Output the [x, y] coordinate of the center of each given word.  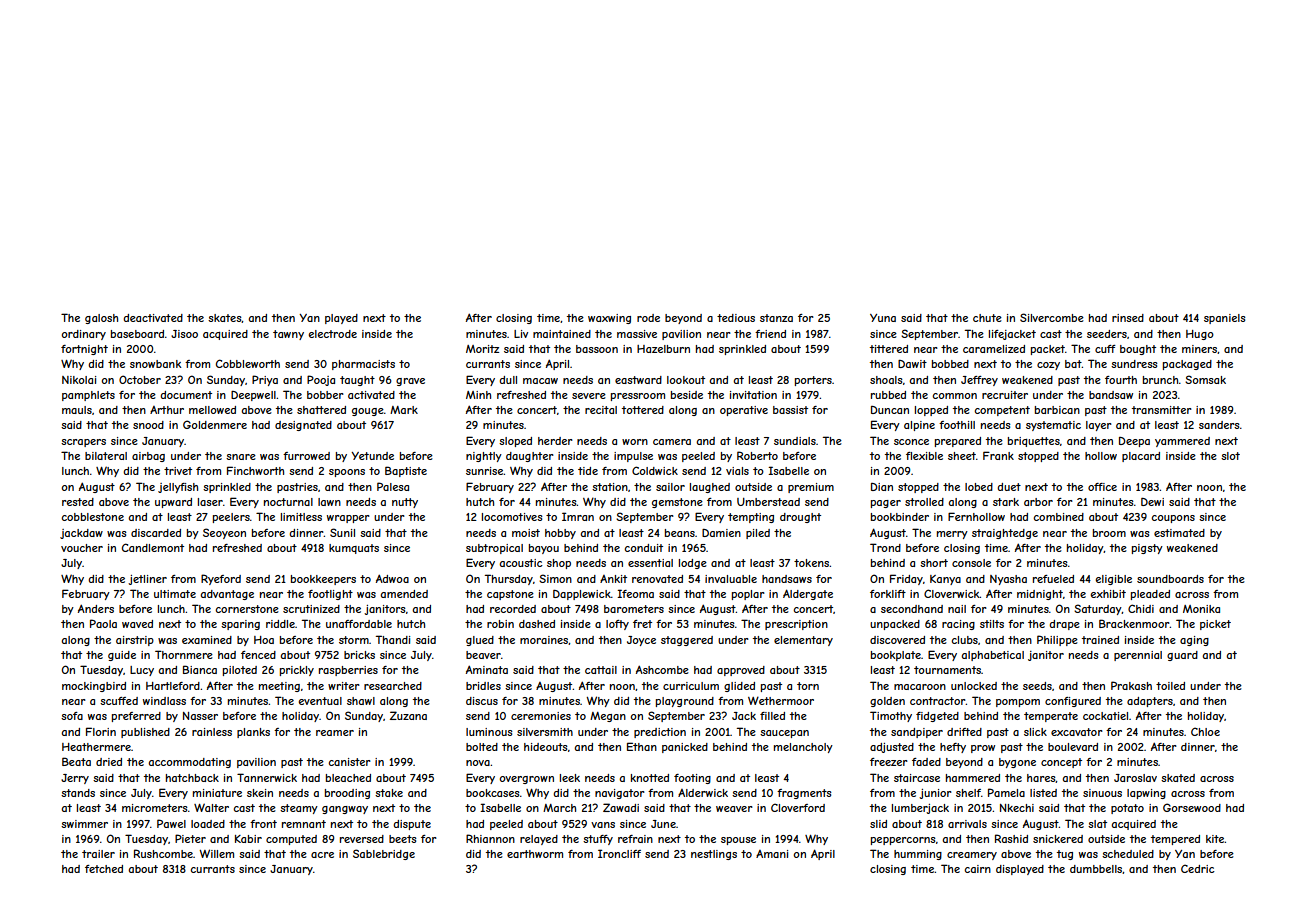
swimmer [84, 824]
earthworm [535, 854]
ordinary [83, 335]
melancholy [803, 748]
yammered [1182, 442]
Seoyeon [224, 533]
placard [1141, 457]
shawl [361, 701]
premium [811, 488]
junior [935, 794]
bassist [790, 410]
